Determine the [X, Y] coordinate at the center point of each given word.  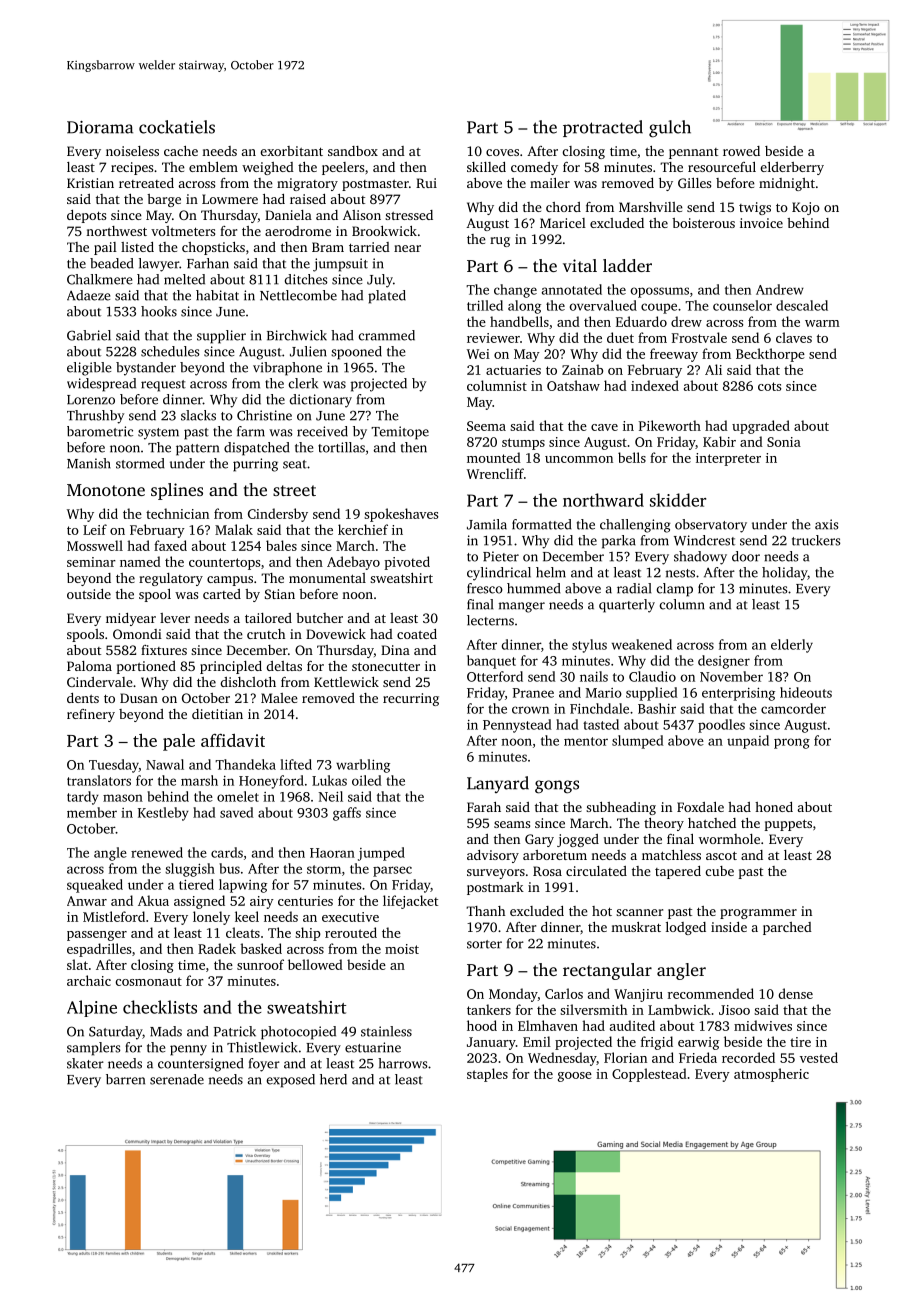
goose [575, 1077]
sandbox [353, 151]
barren [125, 1079]
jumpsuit [340, 265]
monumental [327, 578]
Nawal [165, 764]
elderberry [792, 168]
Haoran [332, 853]
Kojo [806, 208]
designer [724, 662]
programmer [758, 914]
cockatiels [177, 127]
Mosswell [95, 545]
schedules [170, 351]
